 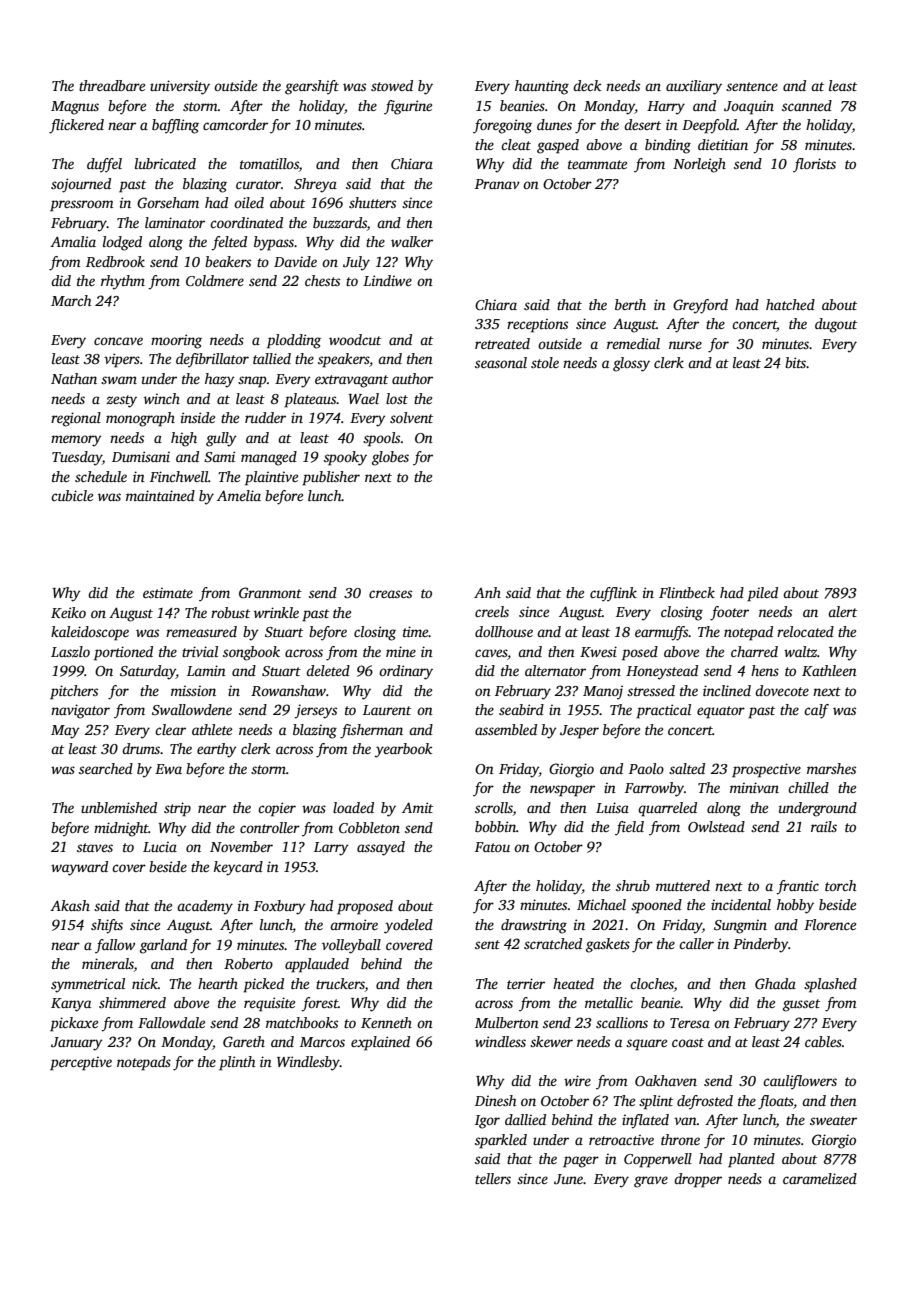 I want to click on calf, so click(x=816, y=711).
